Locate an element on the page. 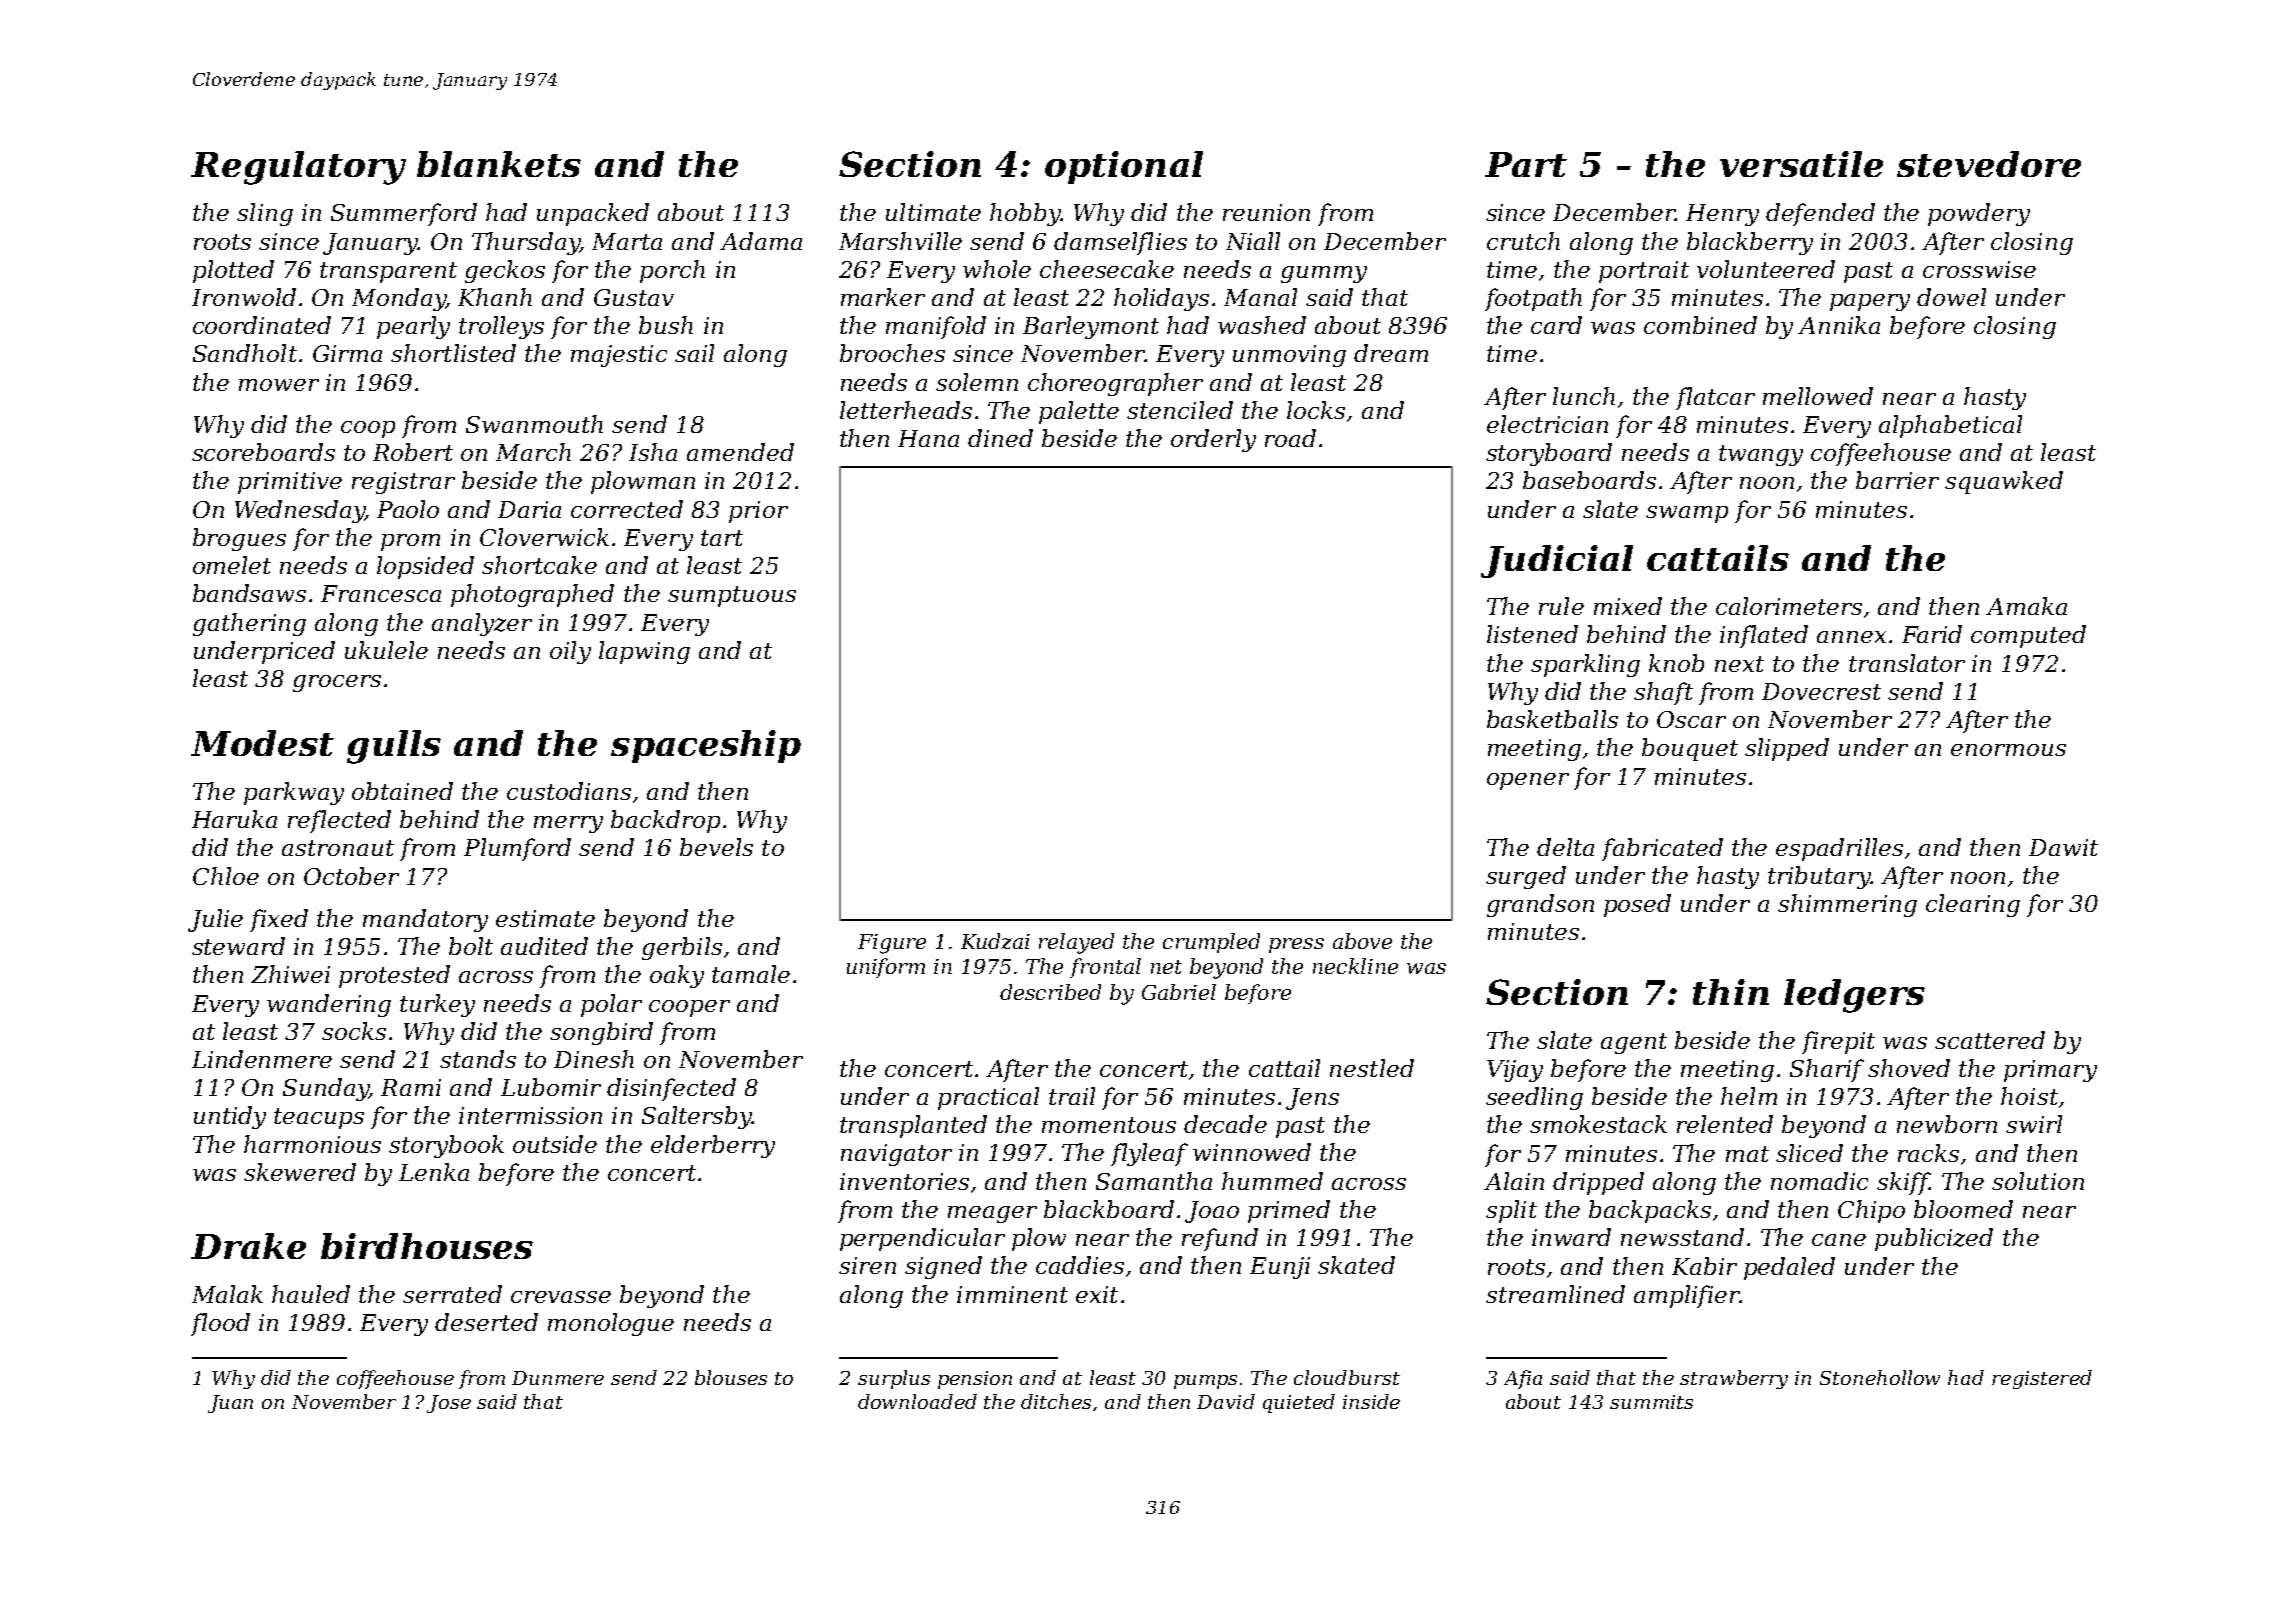 This document has height=1620, width=2292. flood is located at coordinates (220, 1324).
